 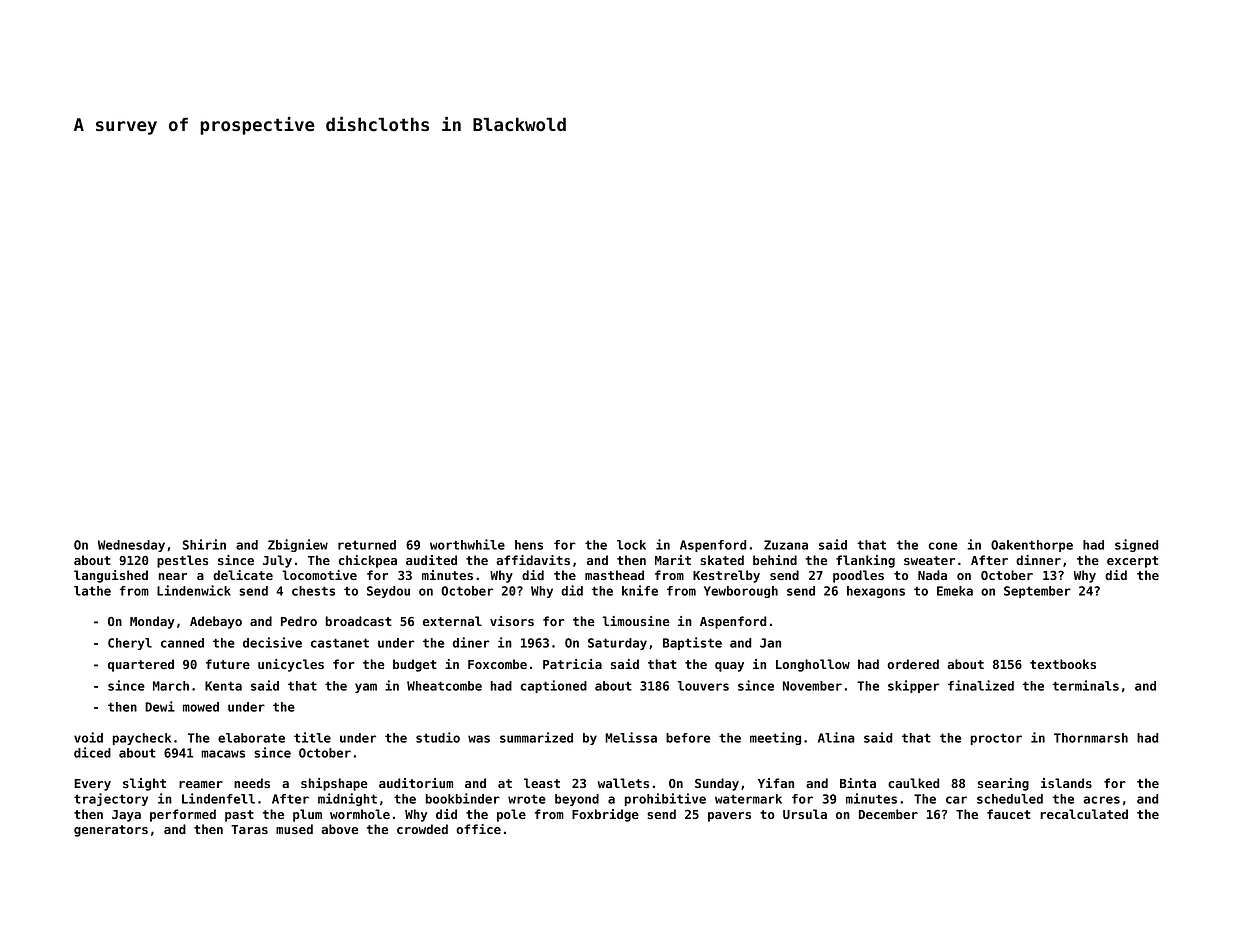 What do you see at coordinates (1137, 545) in the document?
I see `signed` at bounding box center [1137, 545].
